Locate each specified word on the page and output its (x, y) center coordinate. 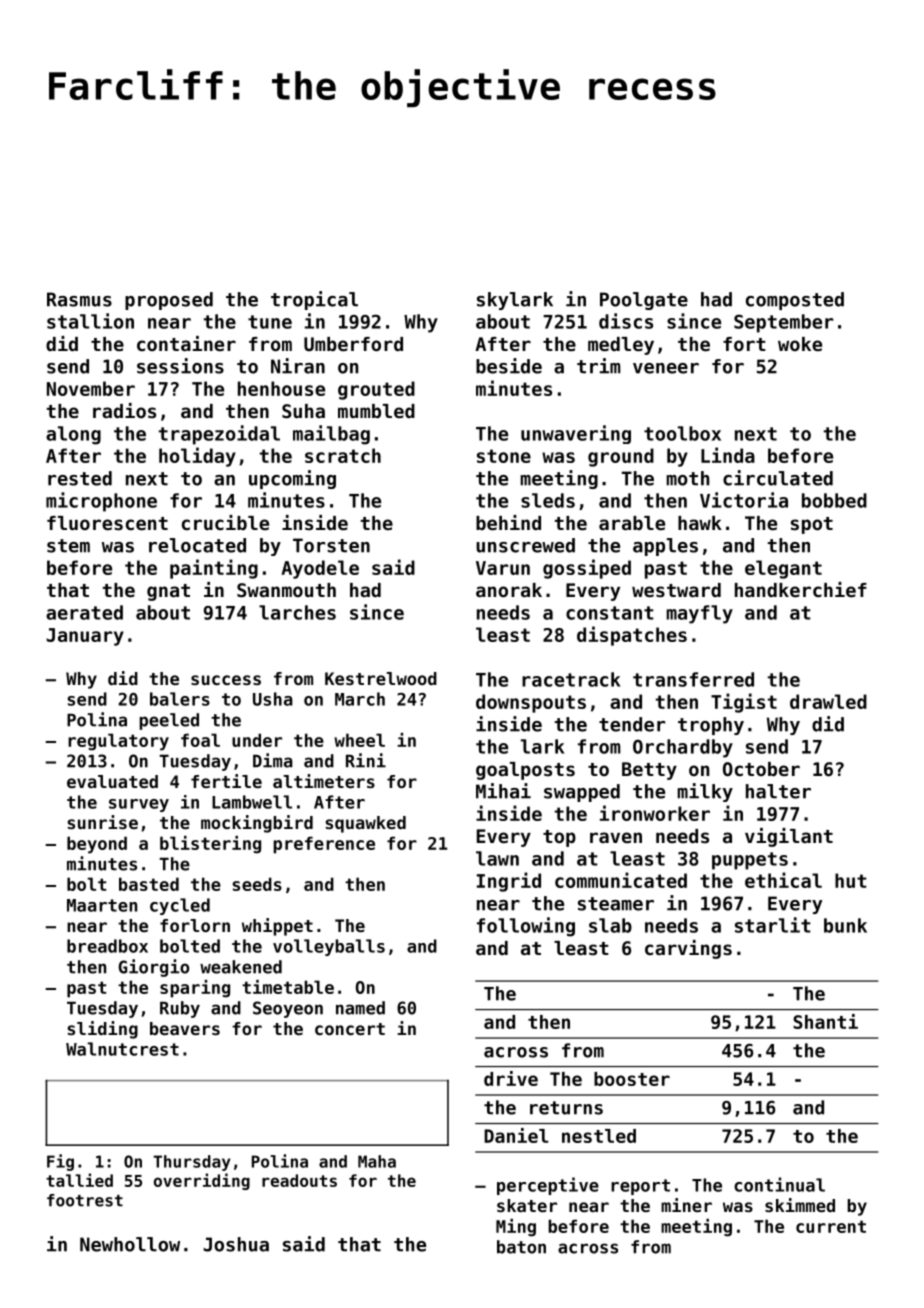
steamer (616, 904)
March (360, 699)
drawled (828, 701)
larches (297, 612)
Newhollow (130, 1244)
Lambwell (252, 802)
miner (686, 1205)
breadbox (107, 946)
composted (795, 301)
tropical (314, 300)
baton (521, 1247)
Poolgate (644, 301)
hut (851, 880)
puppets (750, 861)
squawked (365, 824)
